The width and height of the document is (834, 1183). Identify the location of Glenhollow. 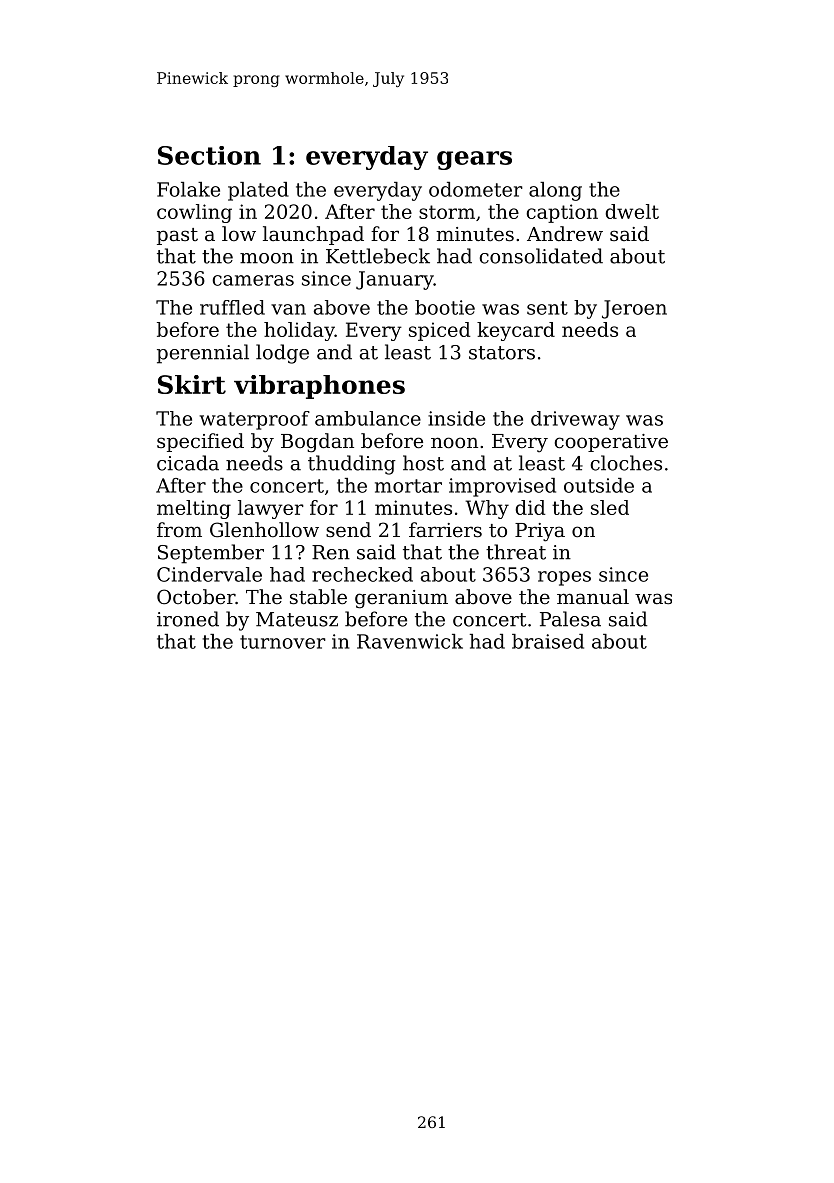
(264, 530).
